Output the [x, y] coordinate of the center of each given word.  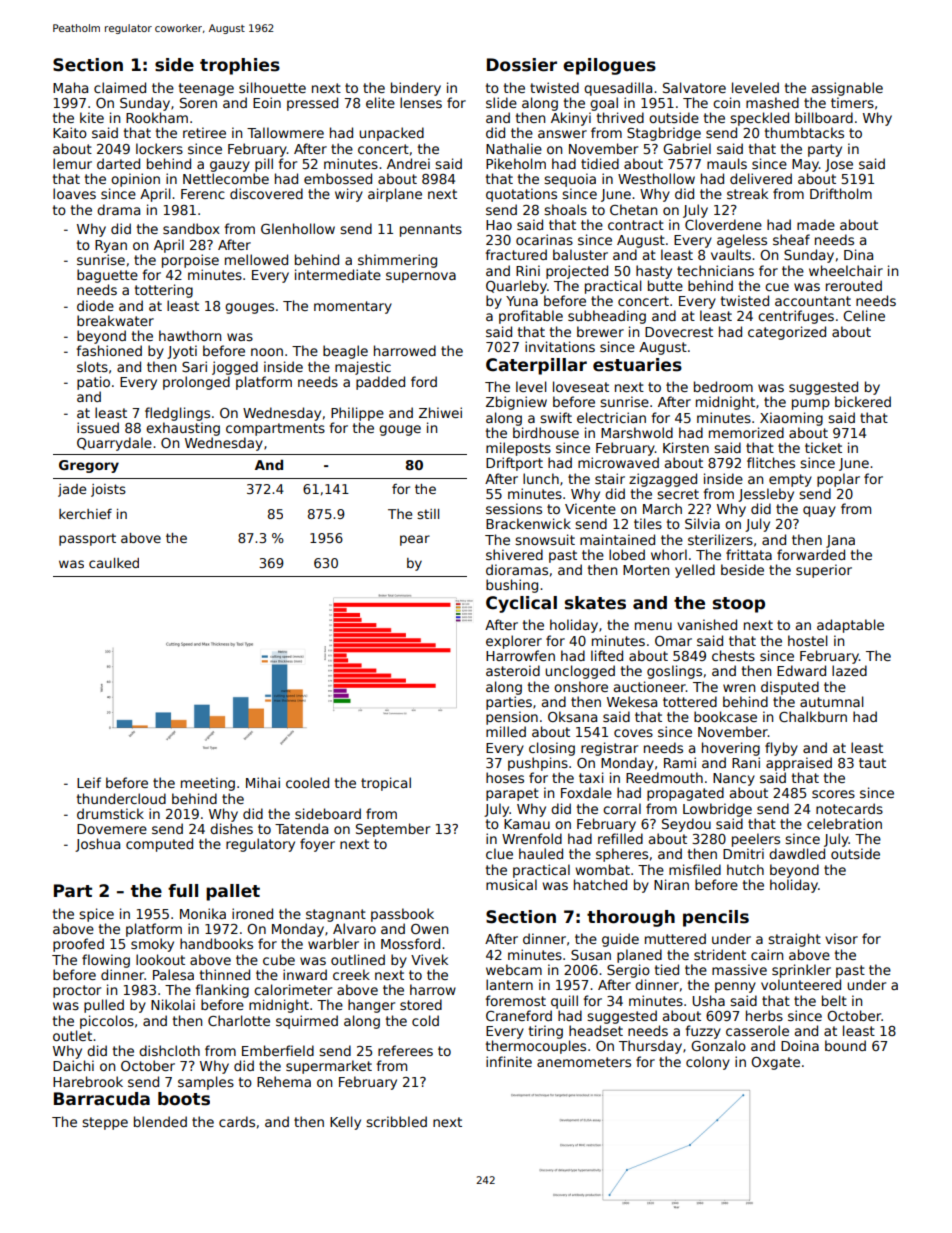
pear [415, 540]
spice [96, 915]
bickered [863, 401]
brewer [600, 331]
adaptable [850, 626]
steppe [105, 1123]
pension [512, 718]
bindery [416, 89]
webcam [514, 969]
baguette [107, 276]
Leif [89, 782]
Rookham [157, 117]
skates [595, 603]
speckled [759, 119]
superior [824, 571]
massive [739, 969]
